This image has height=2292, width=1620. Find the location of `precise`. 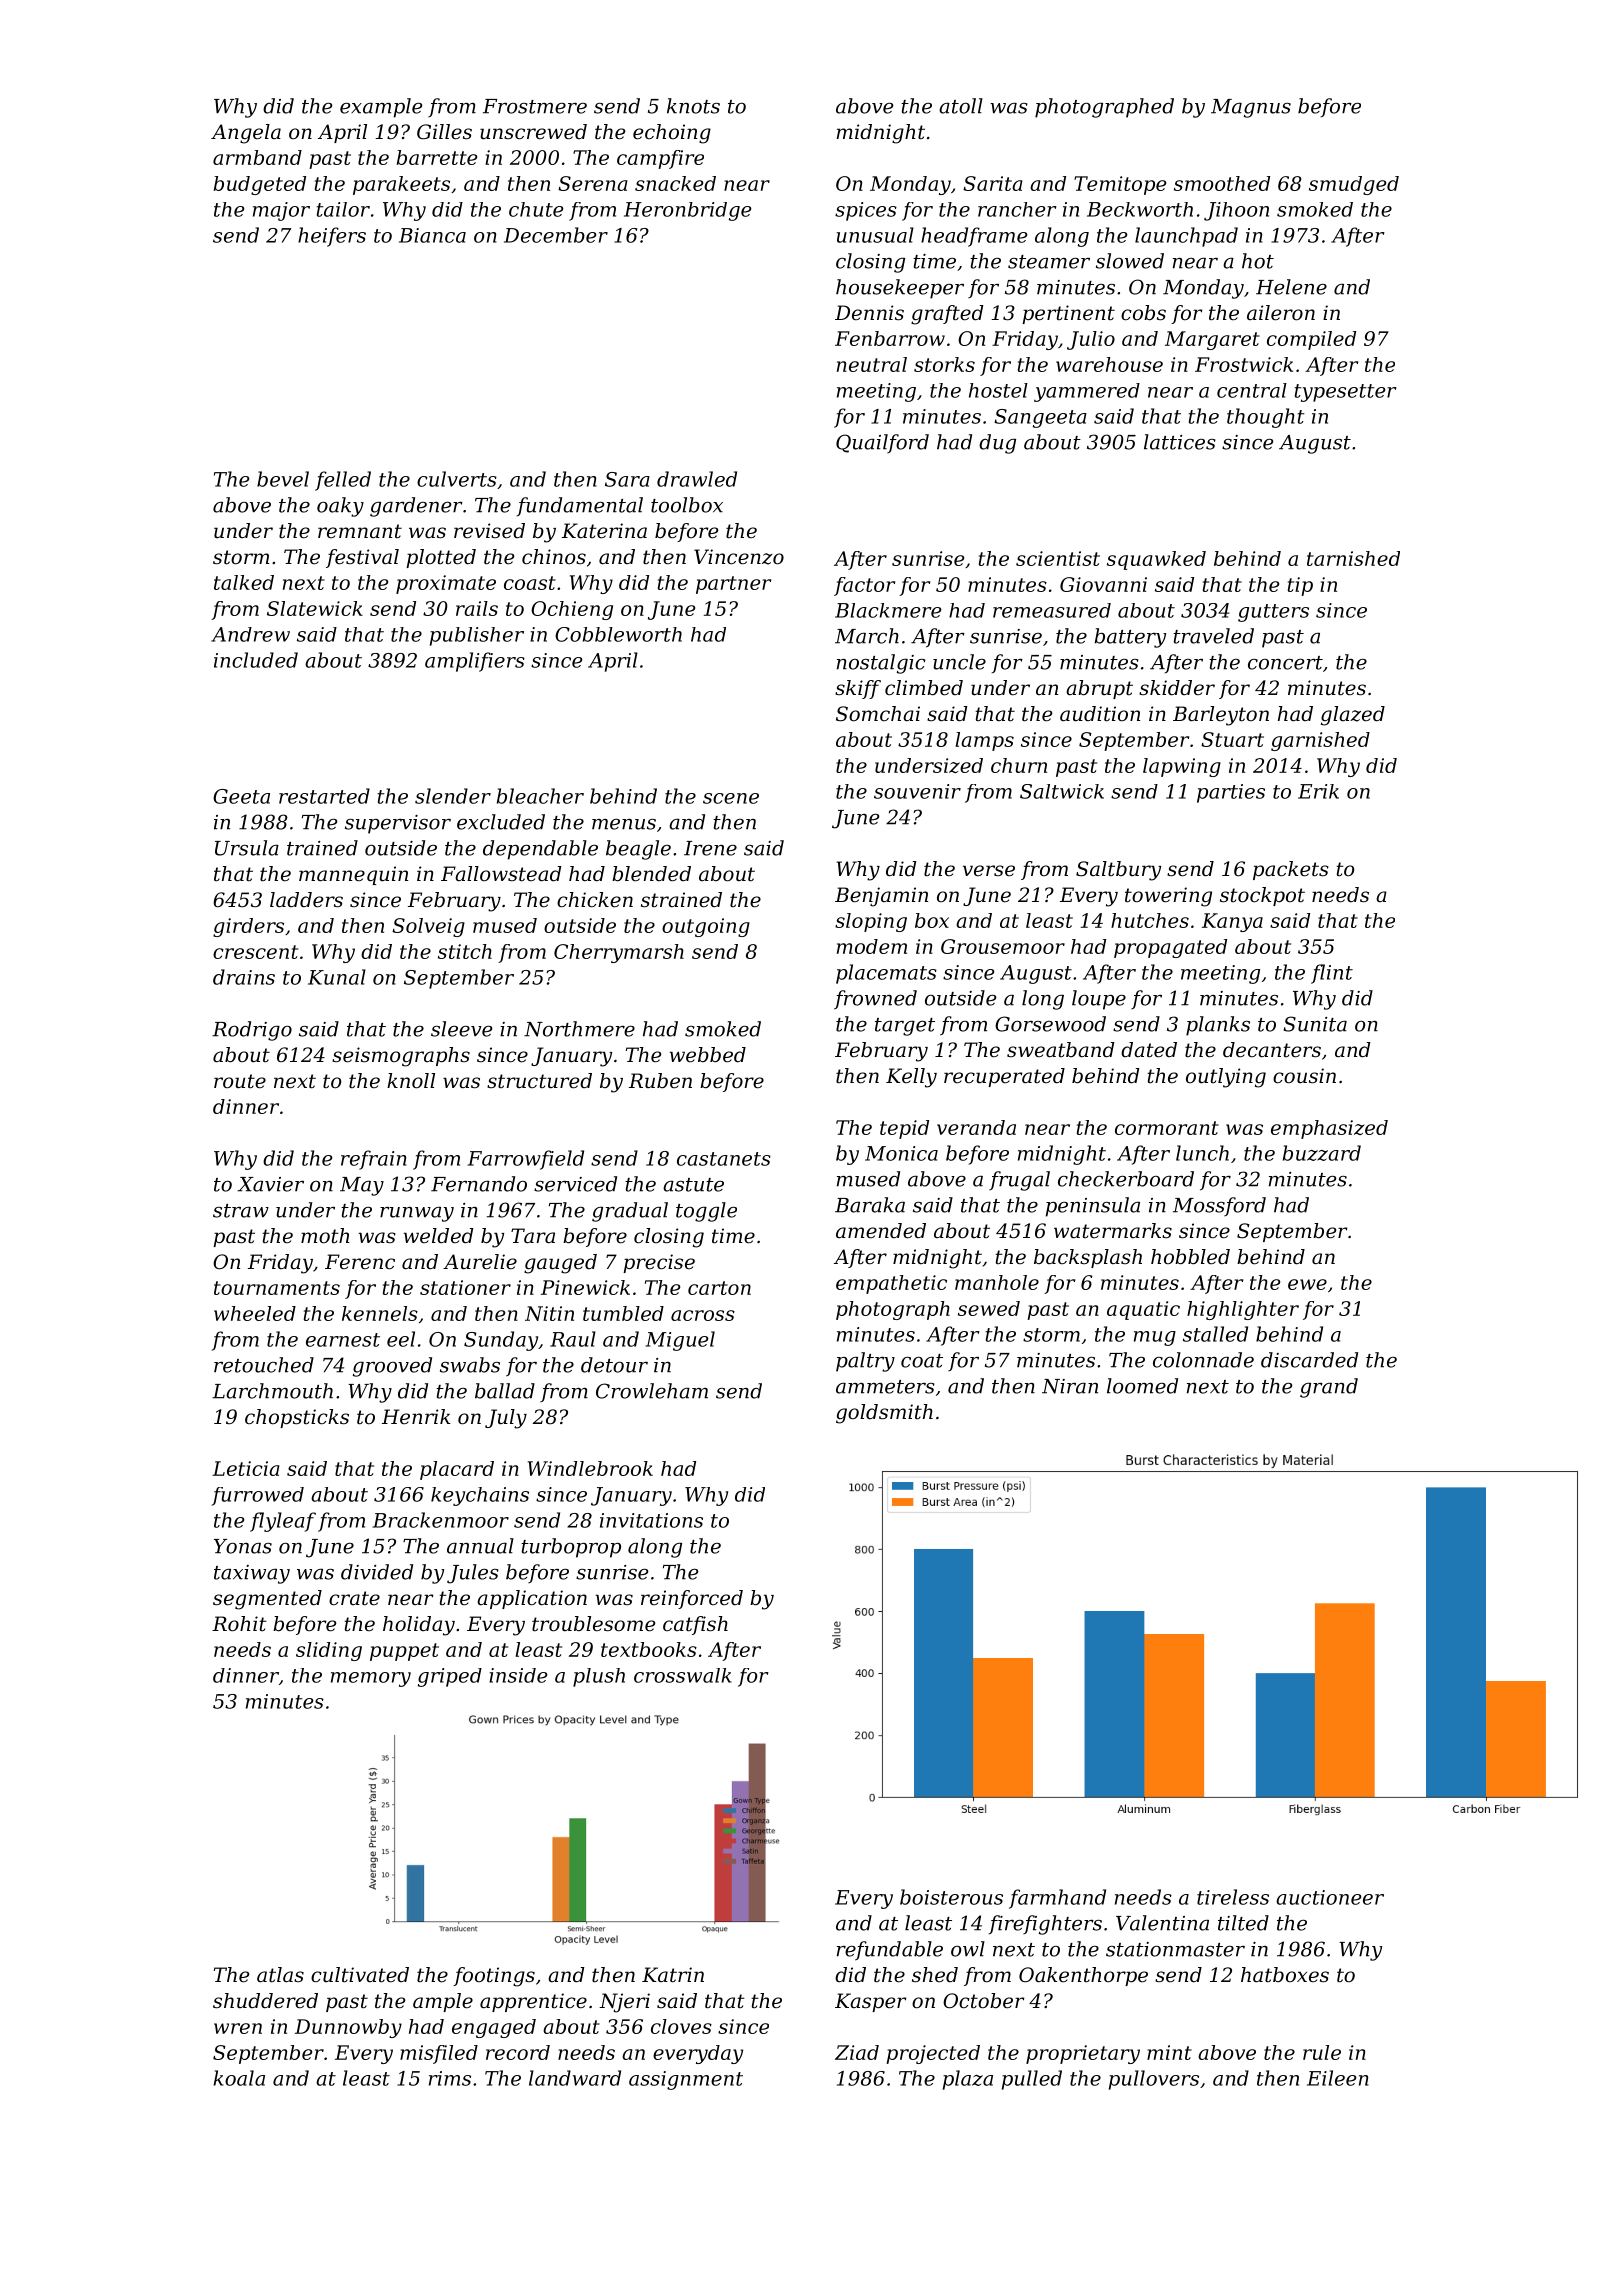

precise is located at coordinates (659, 1263).
